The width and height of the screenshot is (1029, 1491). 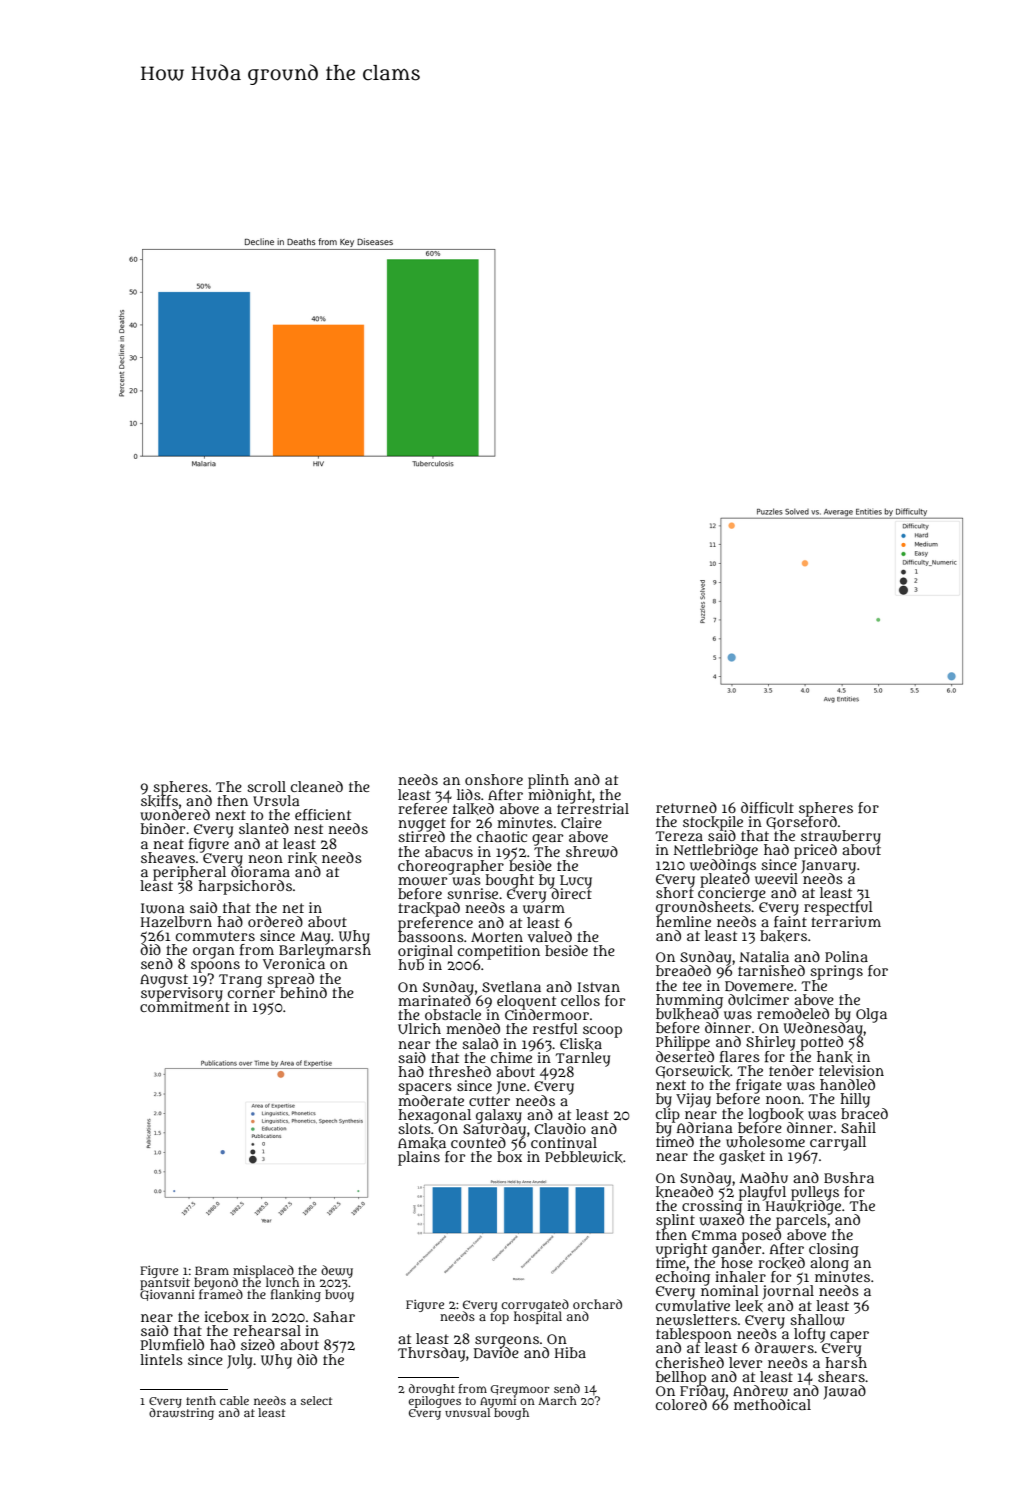 What do you see at coordinates (851, 1070) in the screenshot?
I see `television` at bounding box center [851, 1070].
